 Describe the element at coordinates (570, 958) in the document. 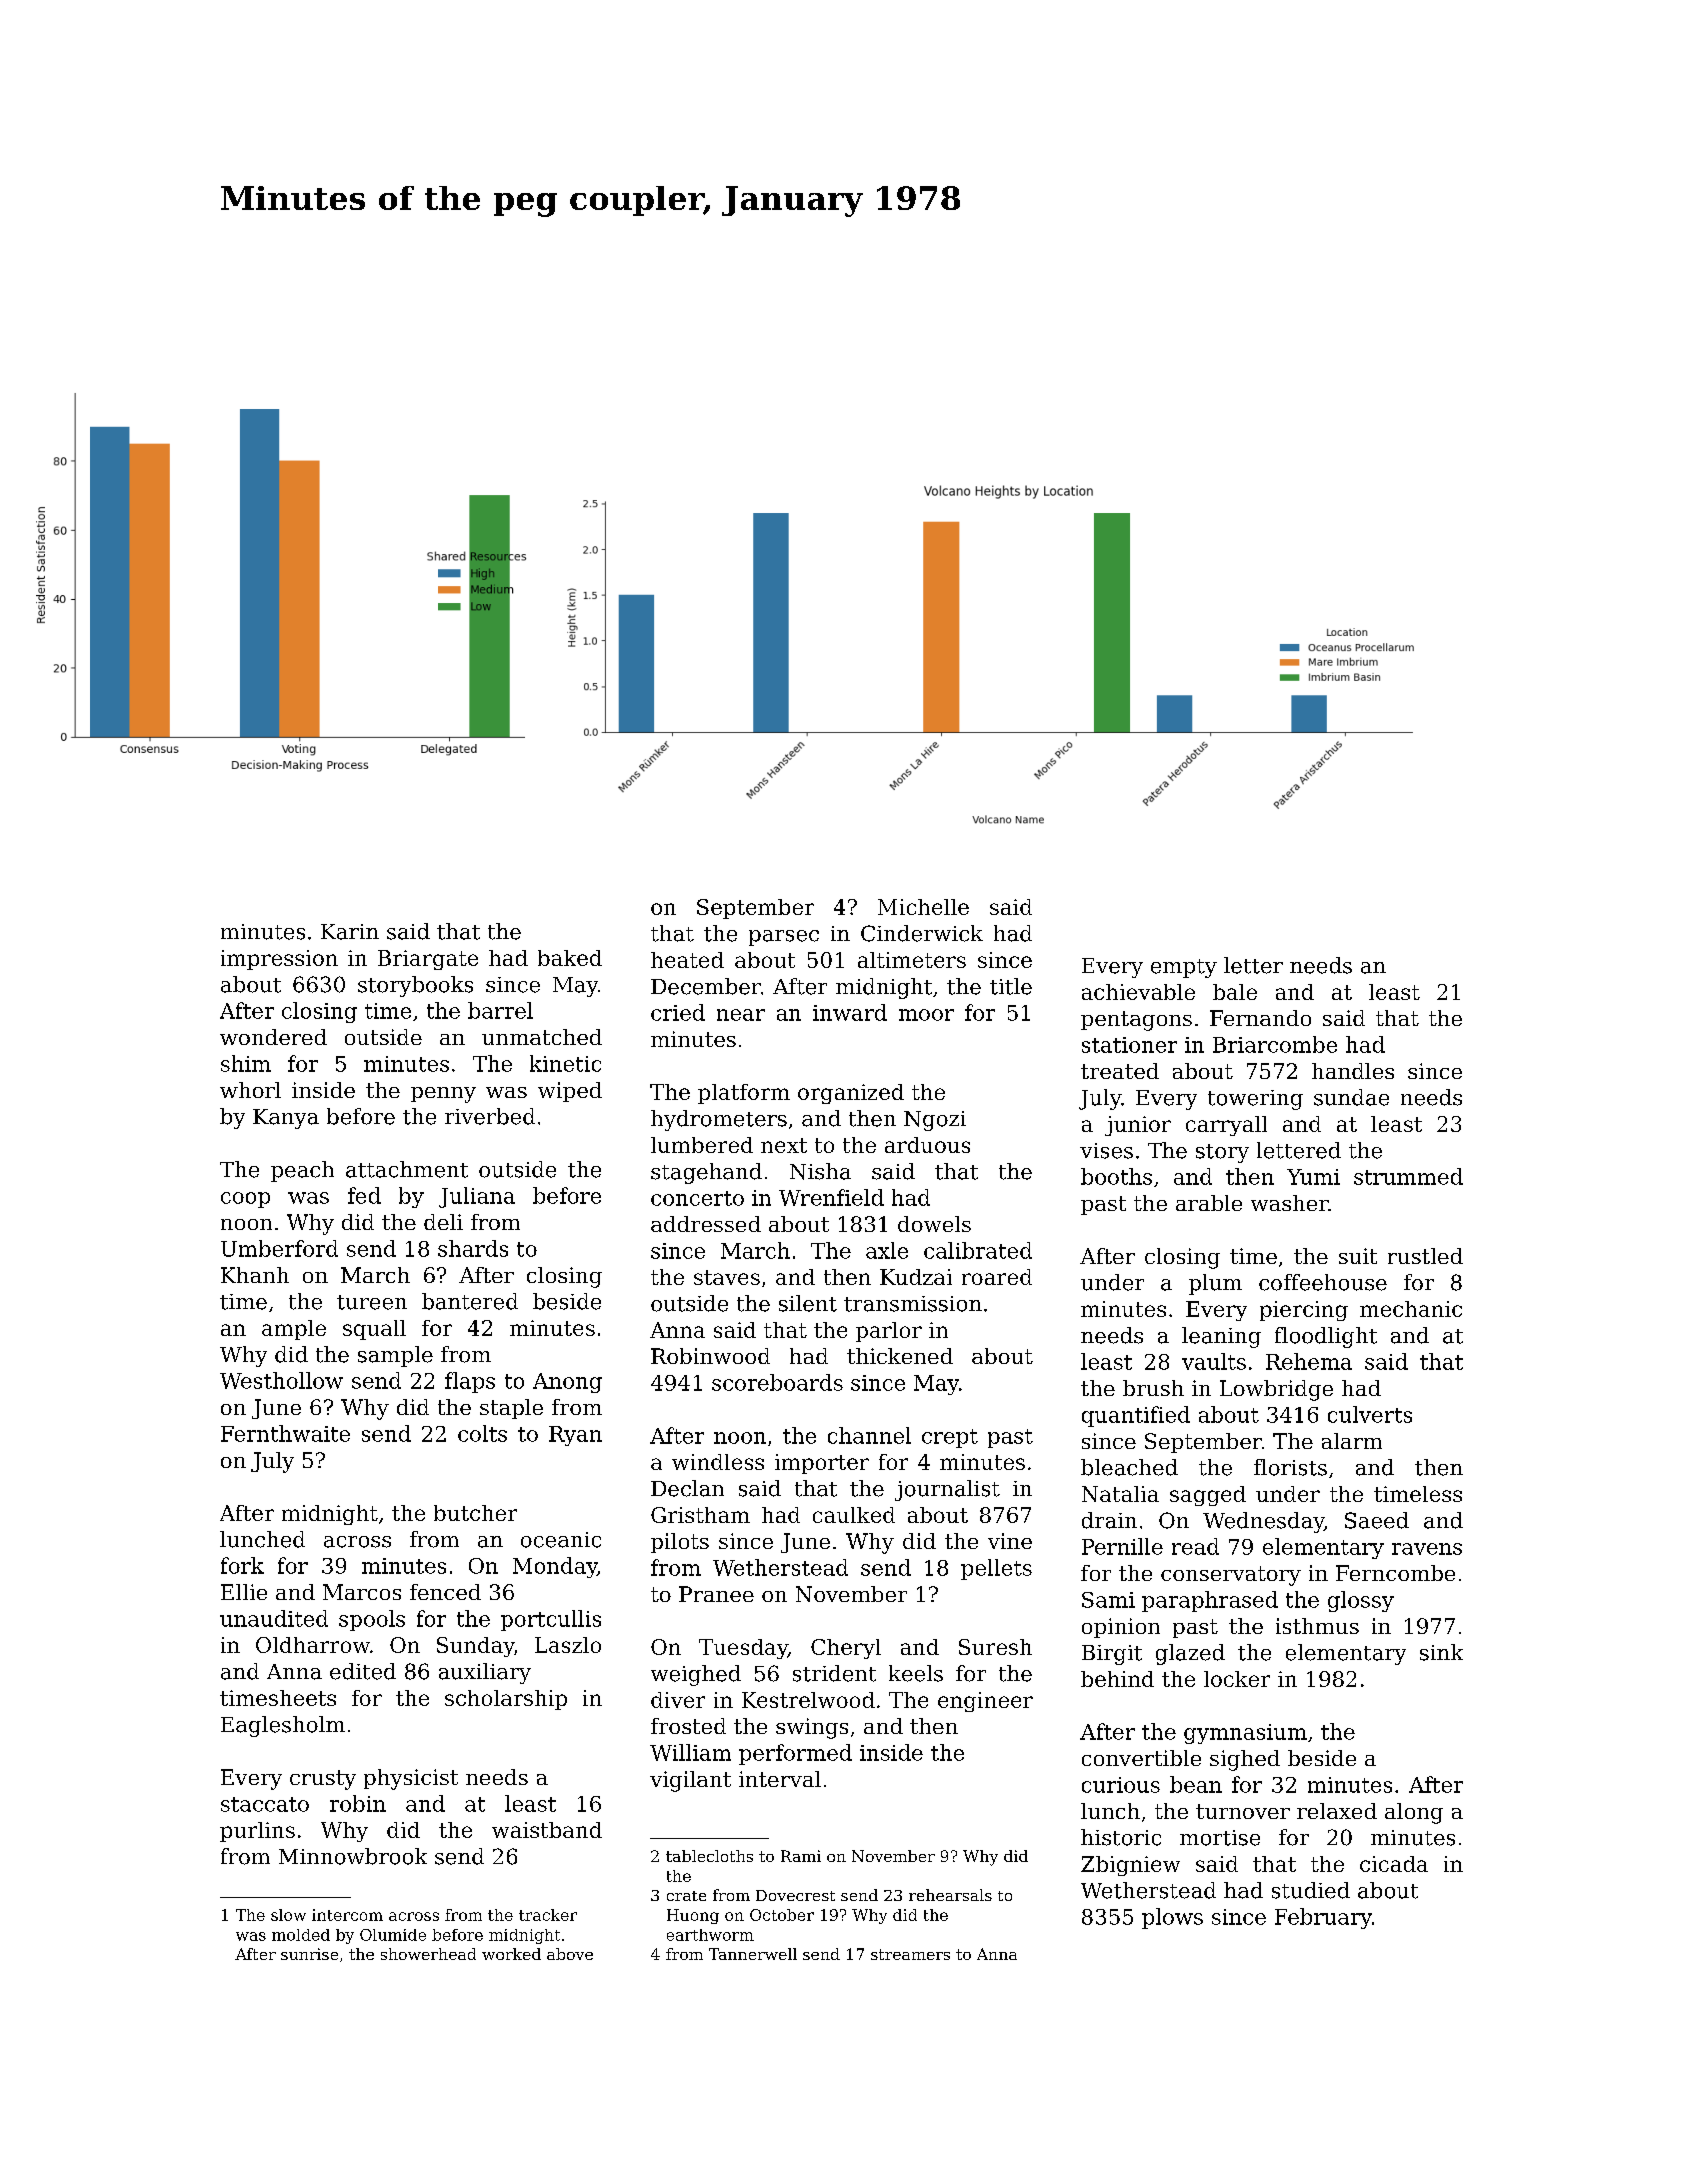

I see `baked` at that location.
